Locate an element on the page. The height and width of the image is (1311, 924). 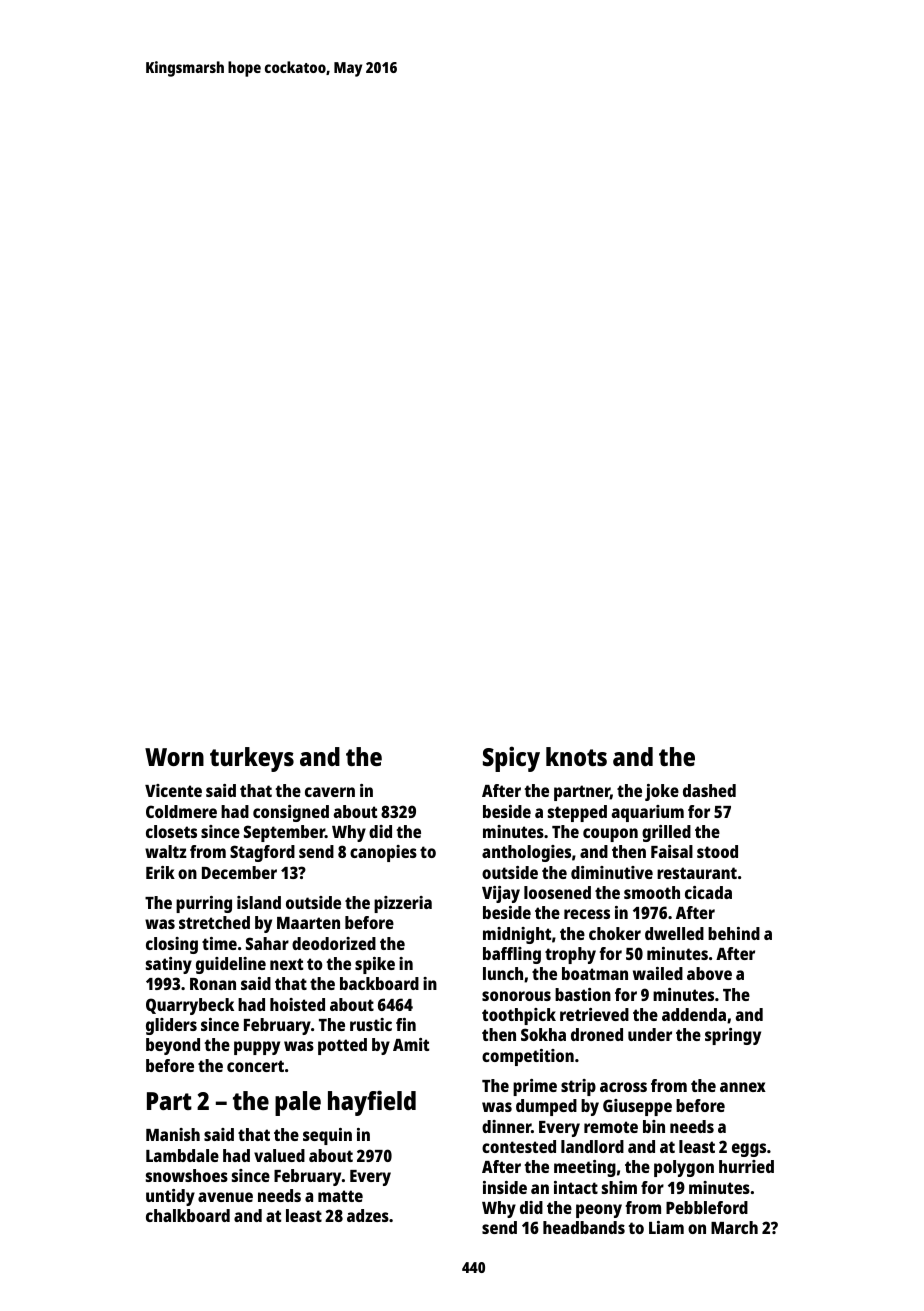
annex is located at coordinates (743, 1087).
